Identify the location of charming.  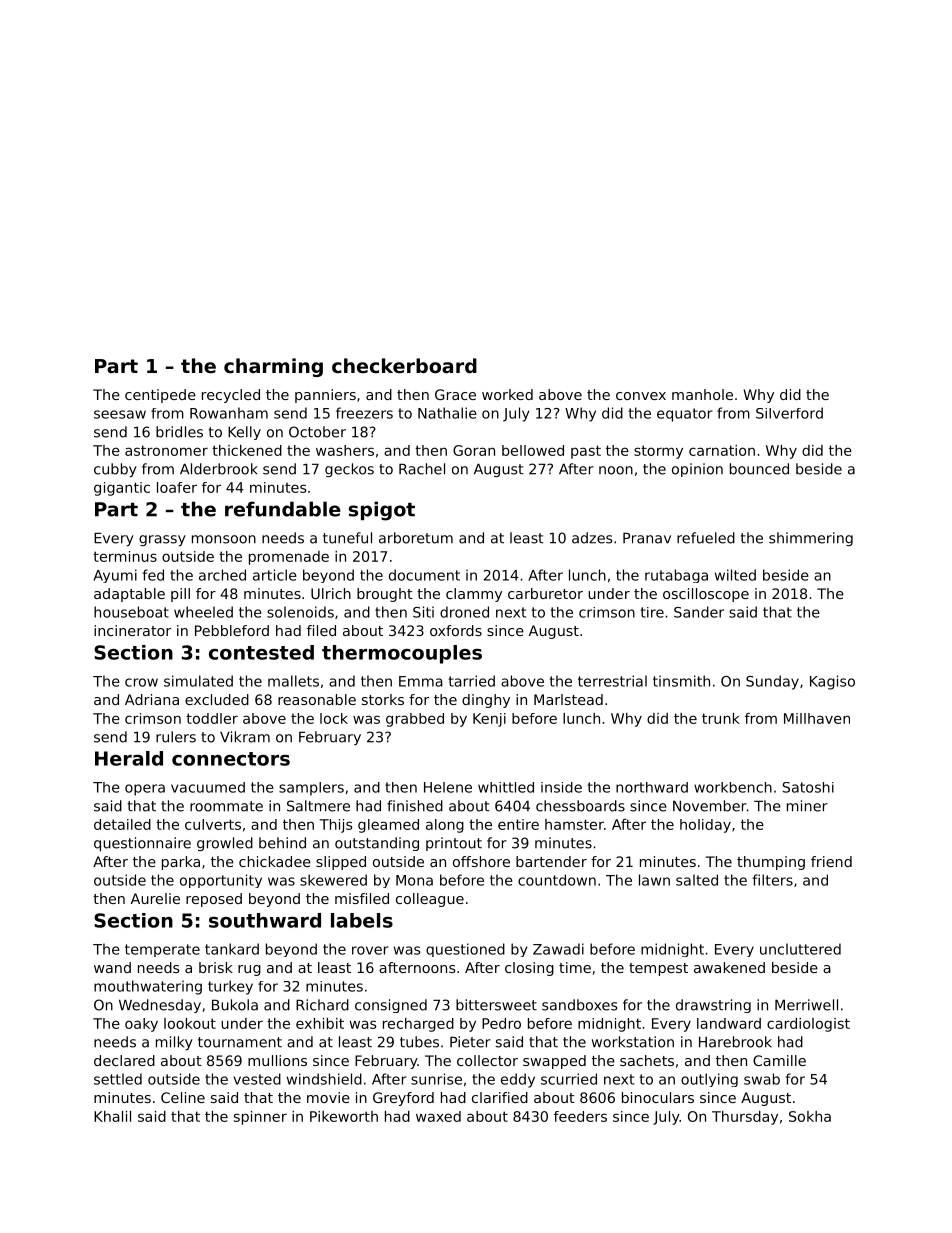
(273, 367).
